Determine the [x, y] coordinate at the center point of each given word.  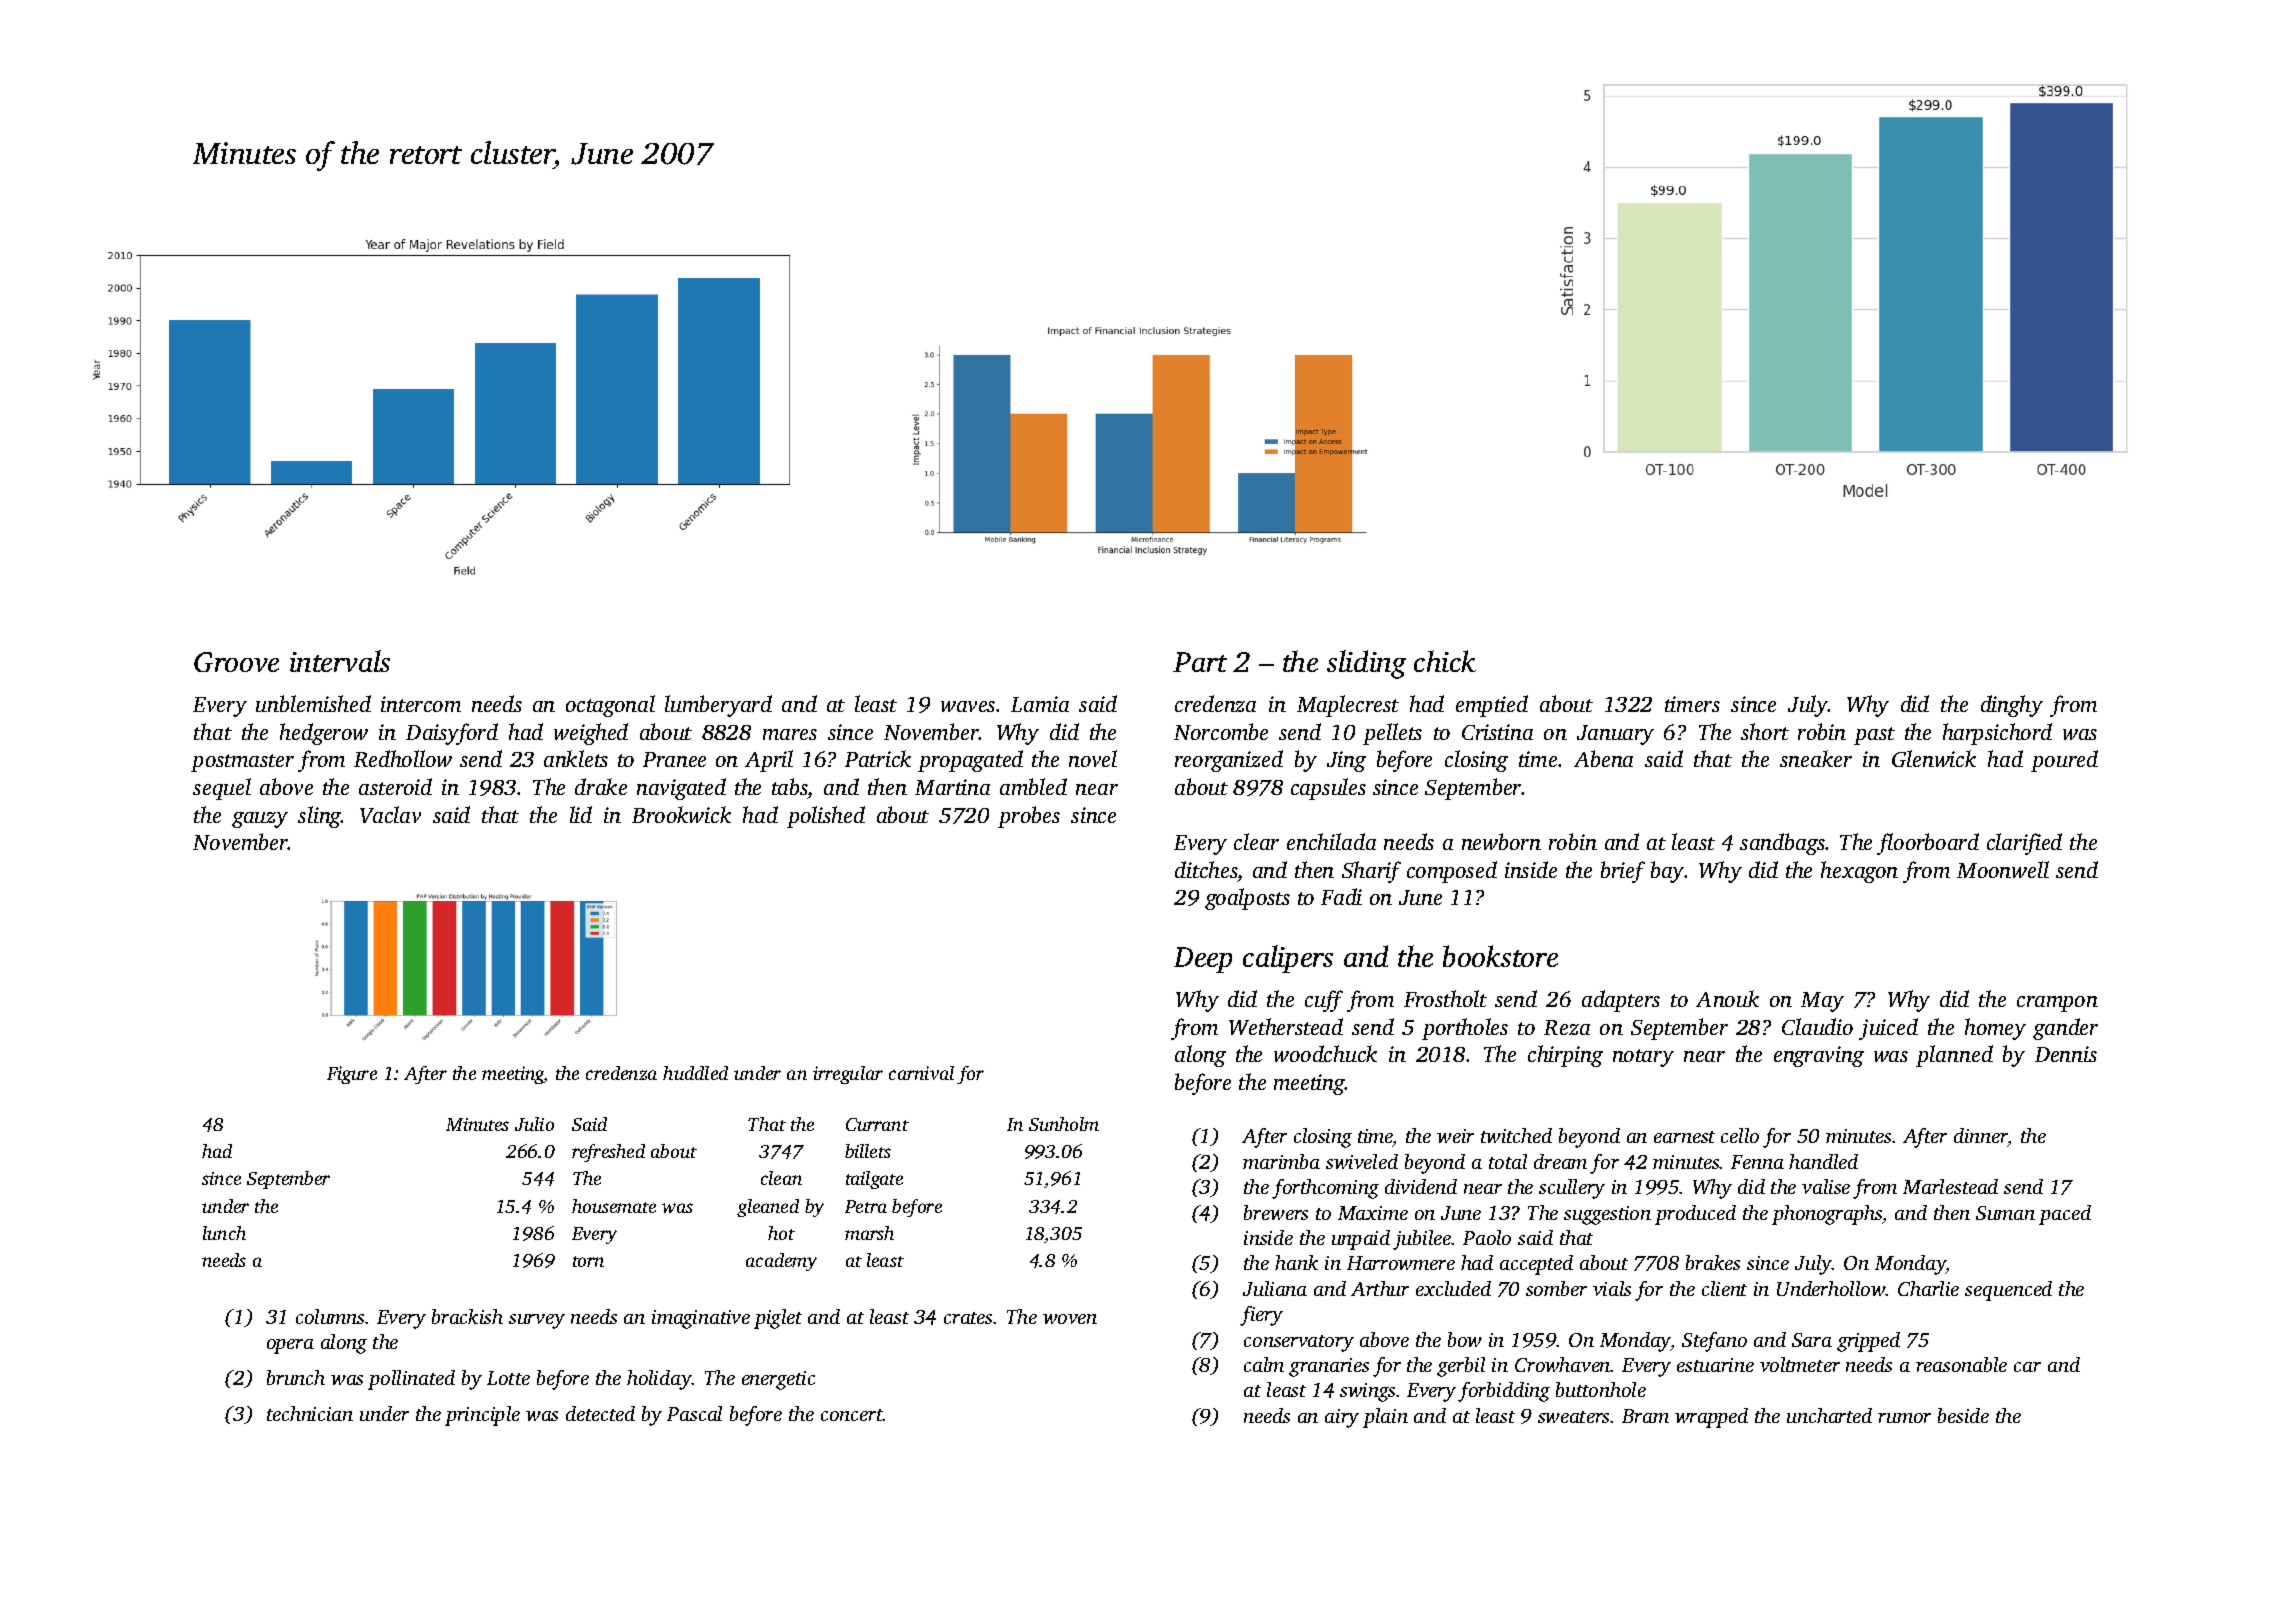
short [1765, 731]
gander [2065, 1029]
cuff [1324, 1001]
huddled [695, 1073]
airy [1342, 1418]
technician [310, 1413]
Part [1200, 662]
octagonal [610, 706]
